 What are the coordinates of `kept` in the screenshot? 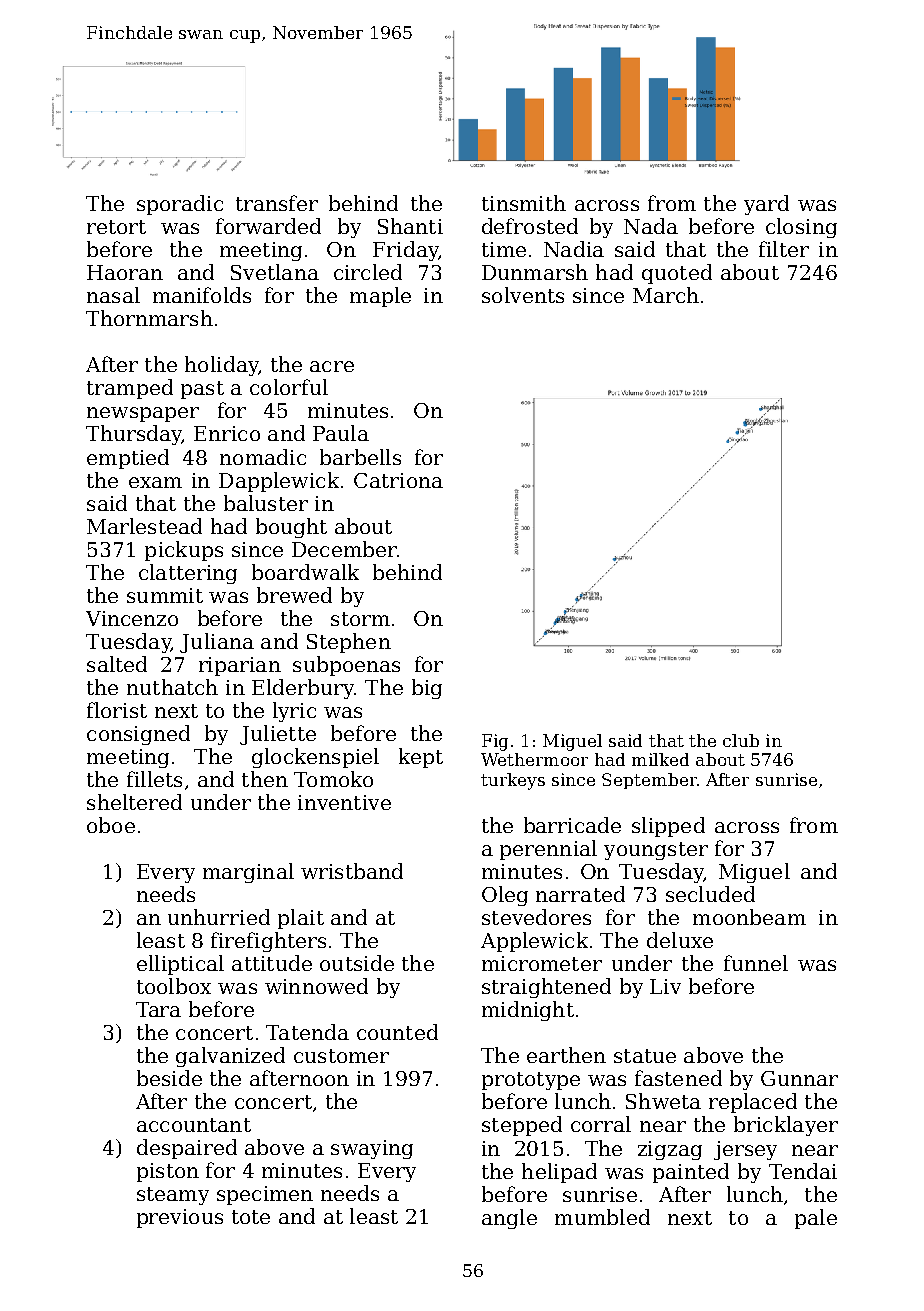 It's located at (421, 758).
